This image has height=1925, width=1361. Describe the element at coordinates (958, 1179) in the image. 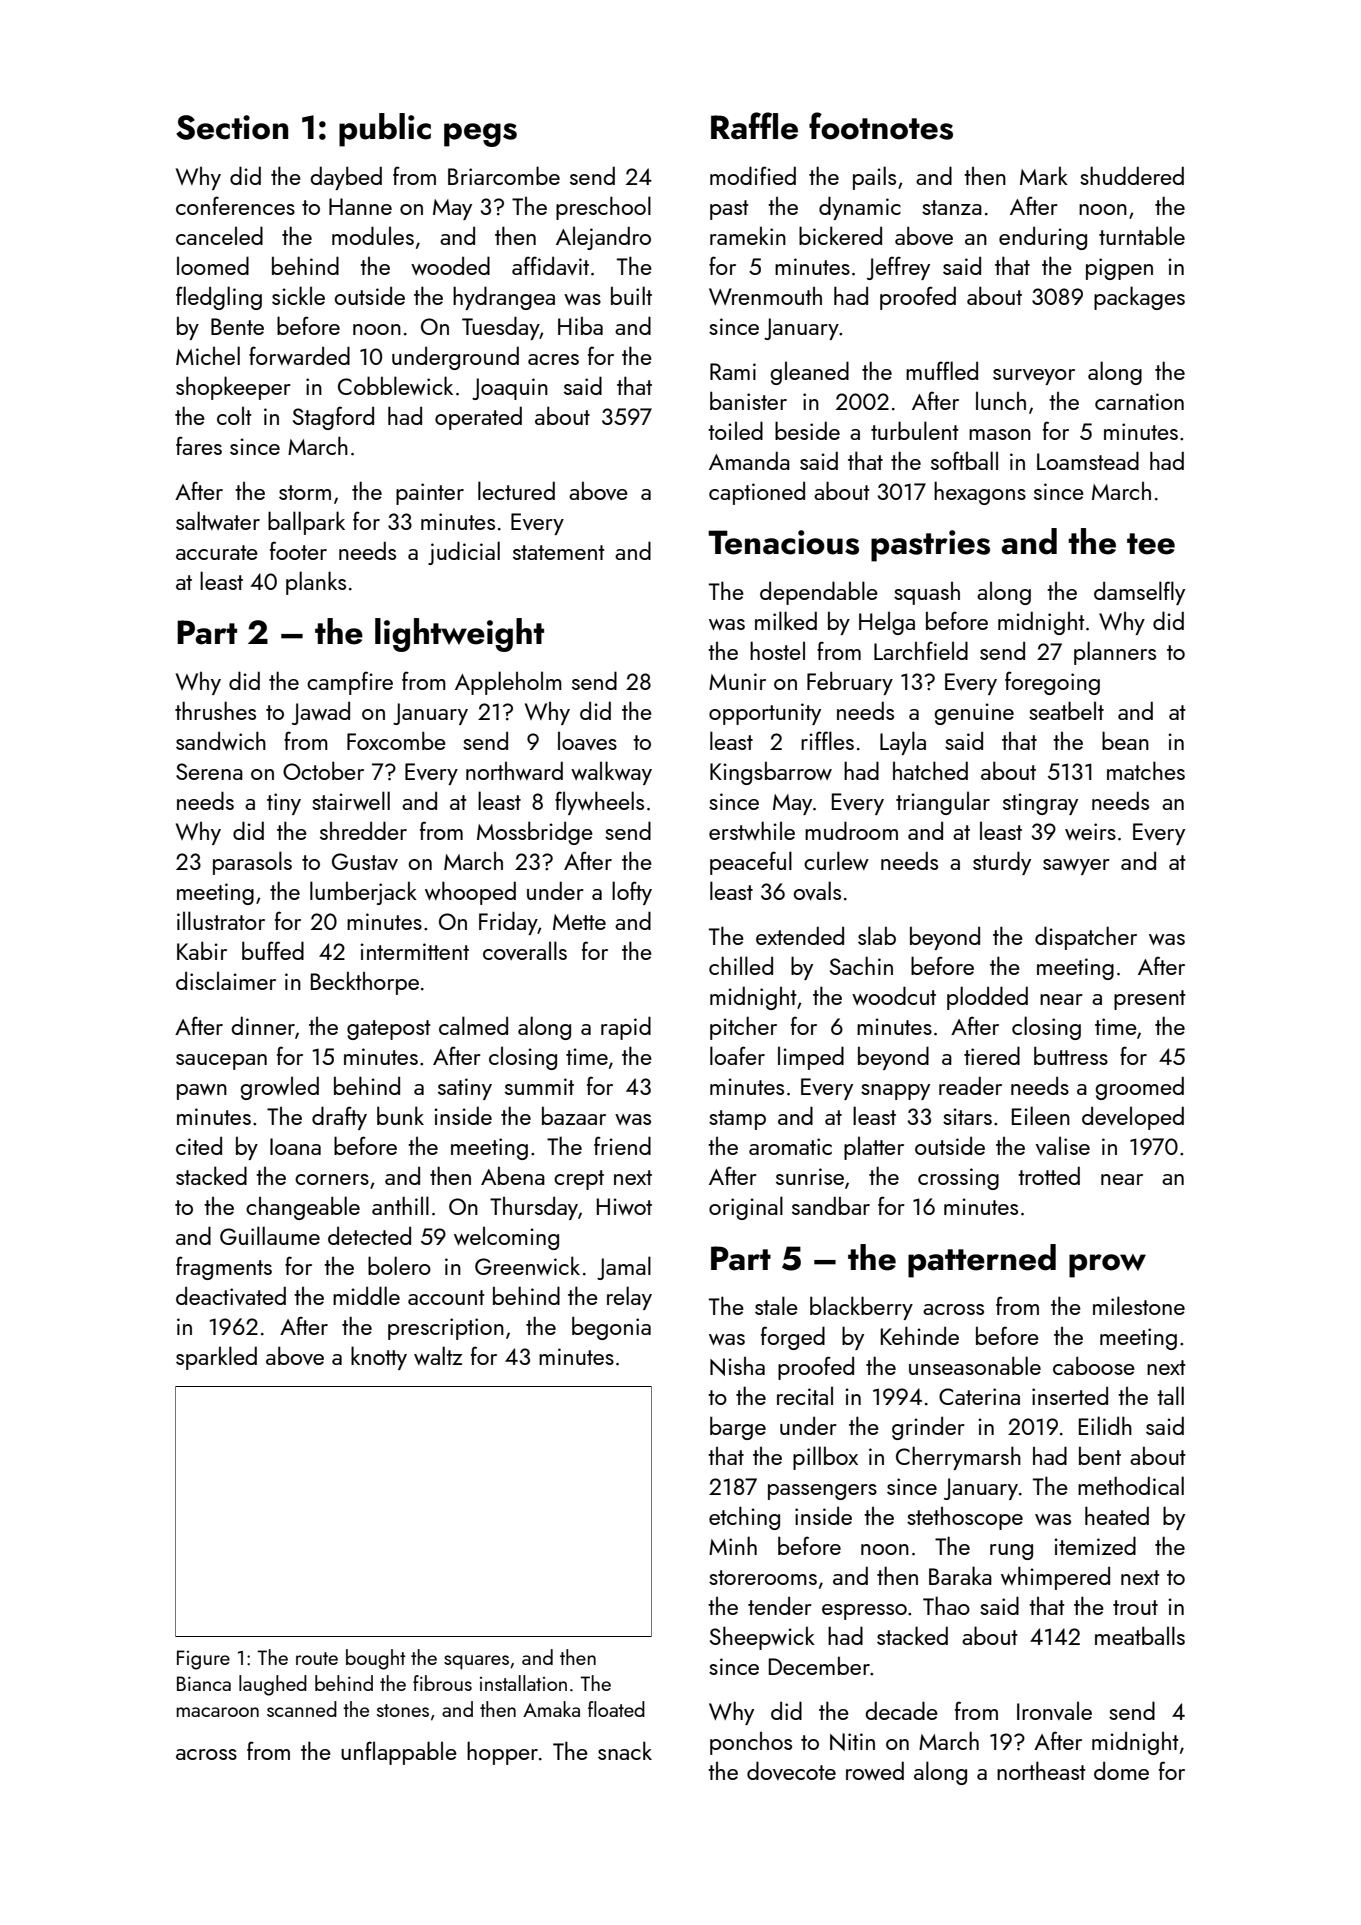

I see `crossing` at that location.
